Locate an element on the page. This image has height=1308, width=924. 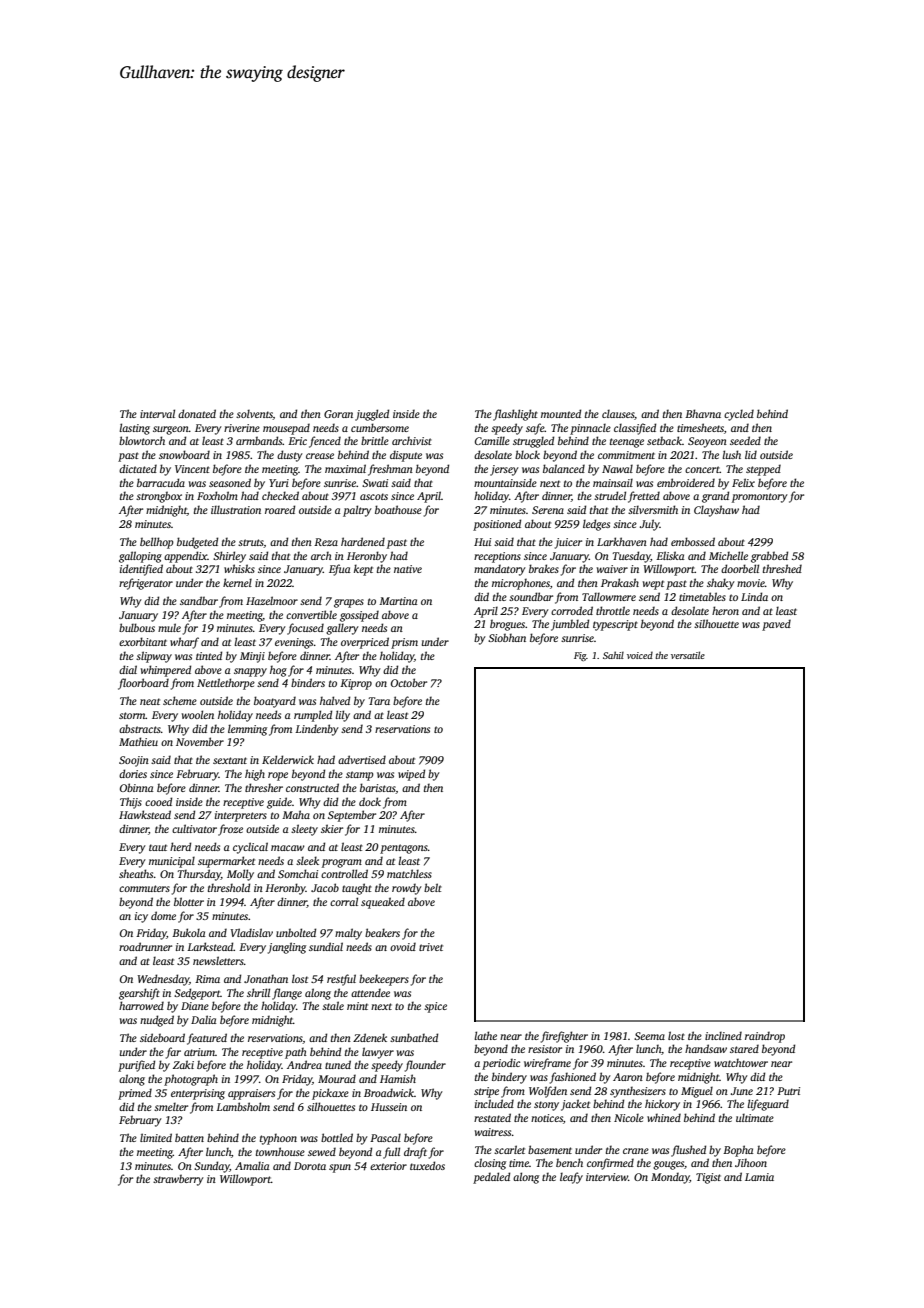
storm is located at coordinates (132, 715).
